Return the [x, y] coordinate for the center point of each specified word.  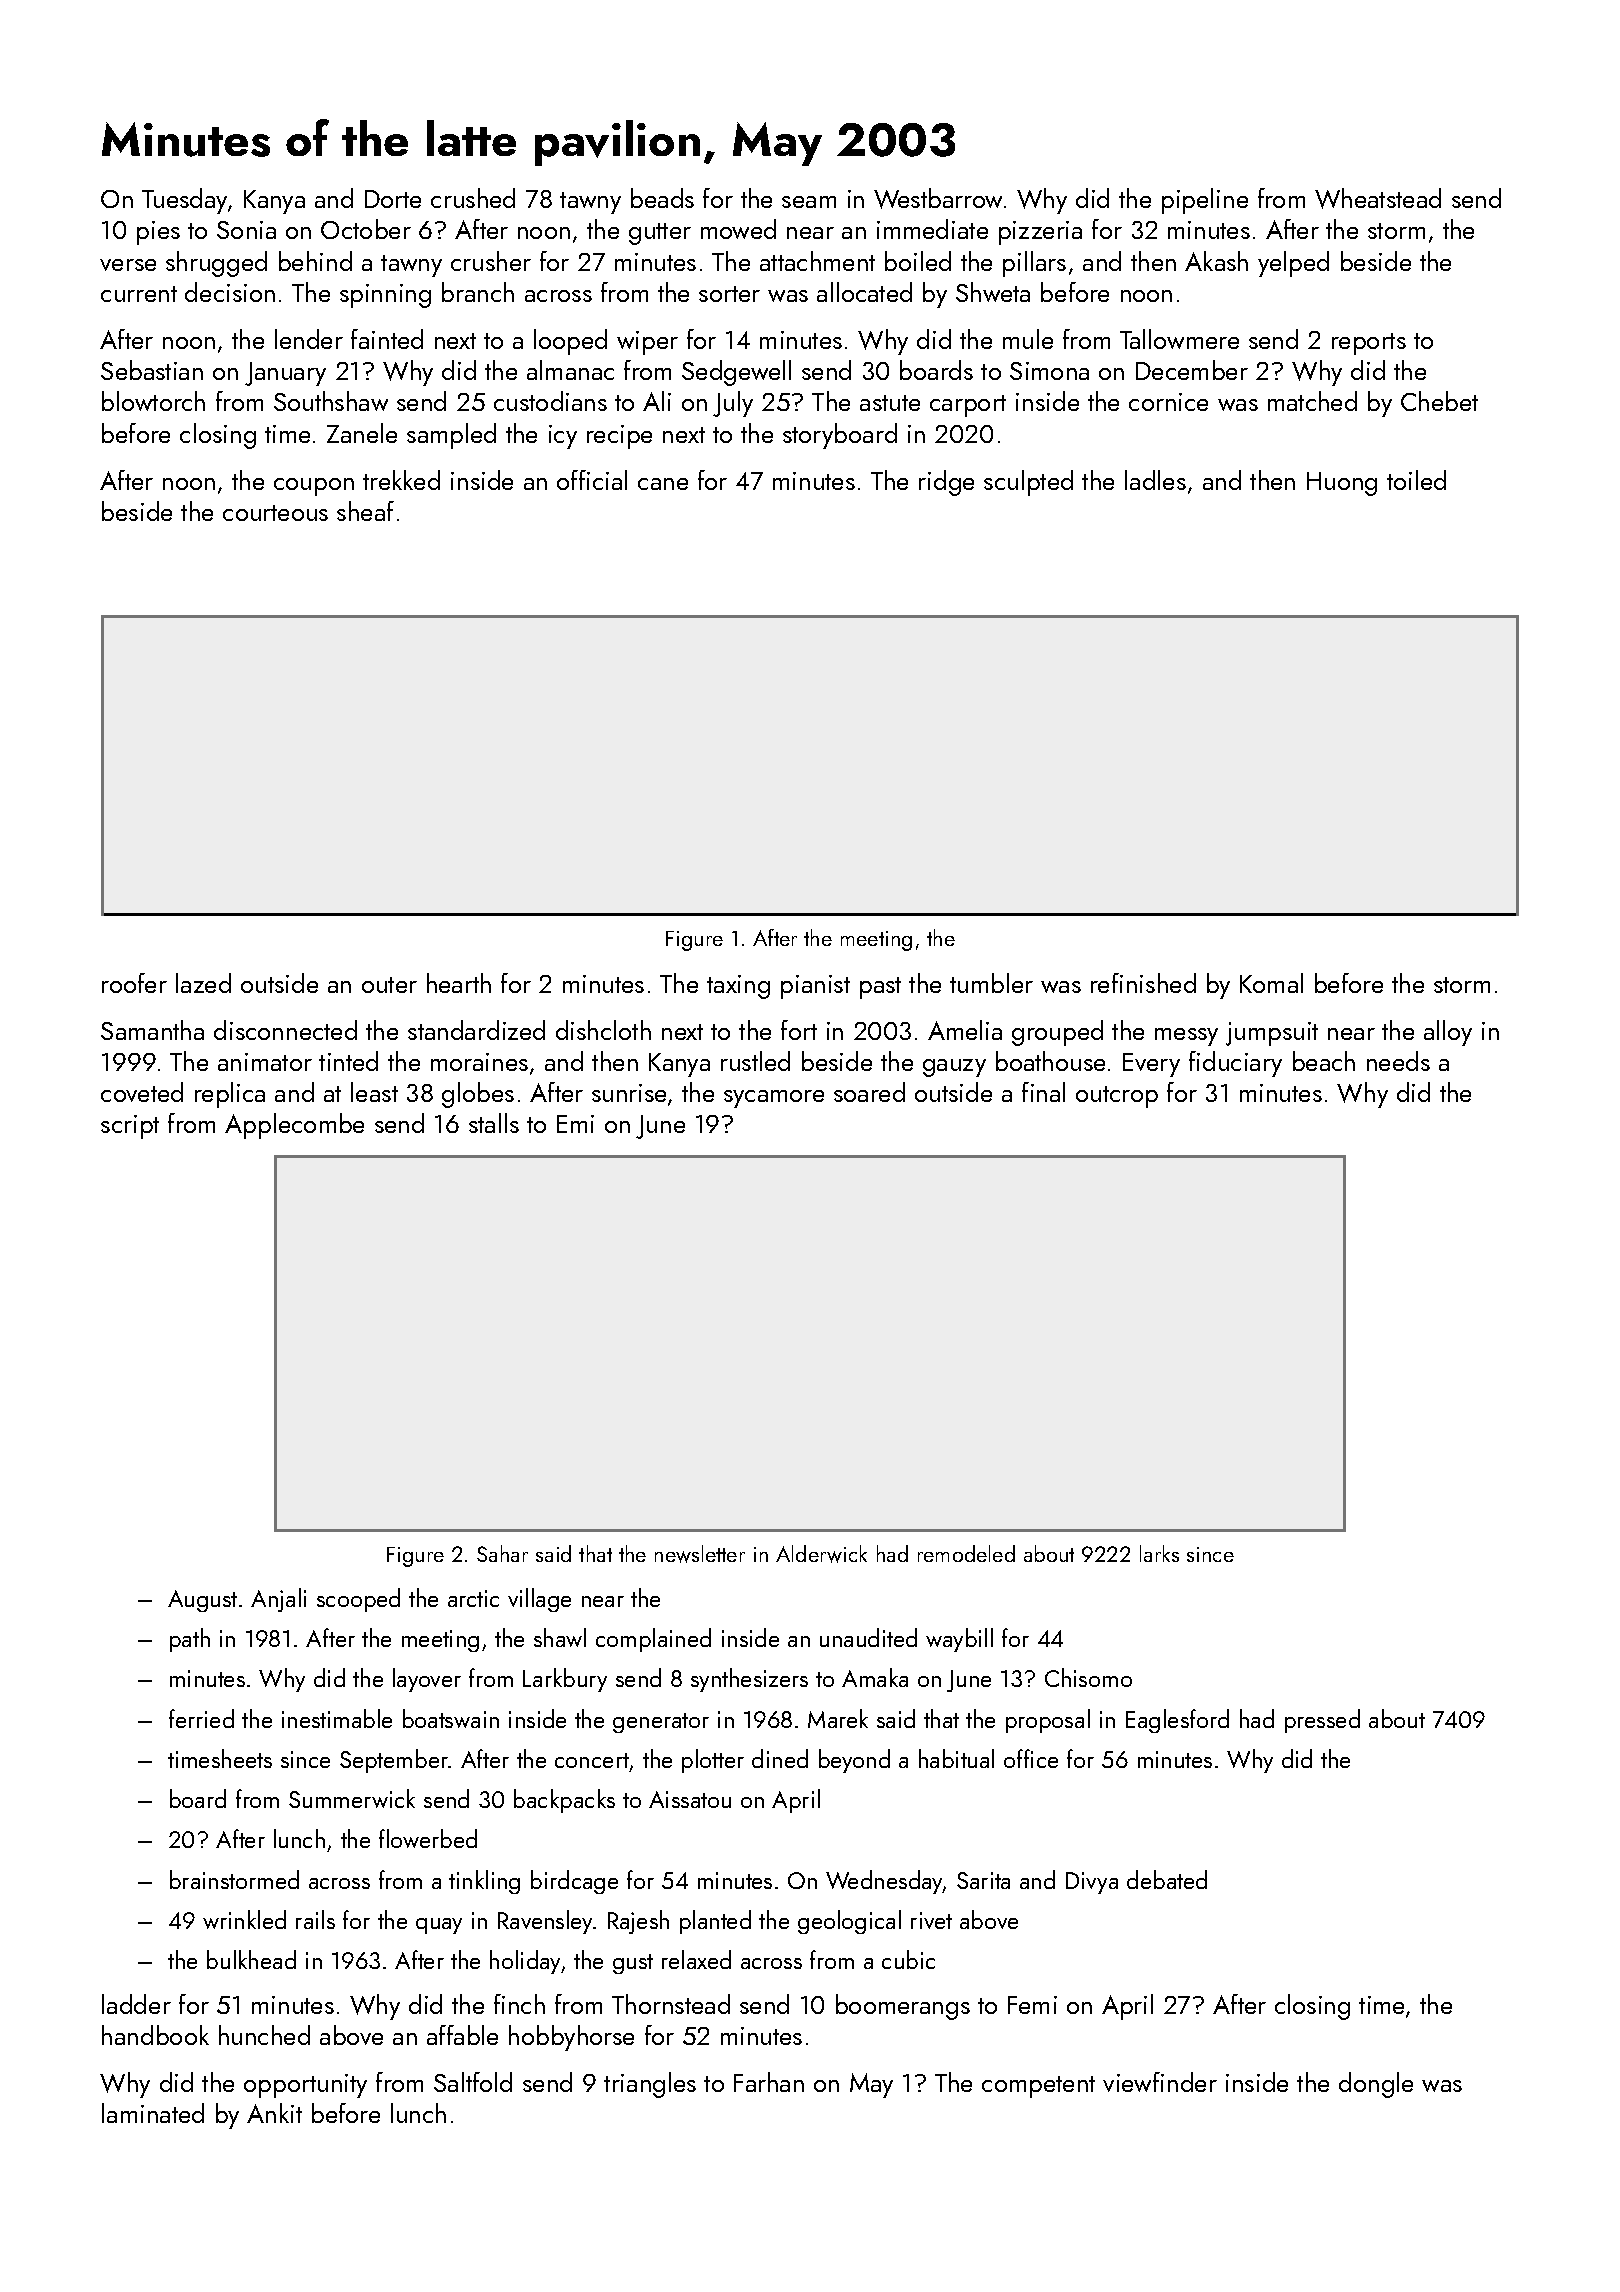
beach [1324, 1061]
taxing [738, 987]
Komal [1271, 983]
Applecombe [294, 1126]
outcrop [1117, 1097]
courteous [275, 513]
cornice [1168, 402]
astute [890, 403]
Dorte [393, 199]
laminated [153, 2113]
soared [869, 1092]
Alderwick [821, 1554]
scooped [358, 1600]
